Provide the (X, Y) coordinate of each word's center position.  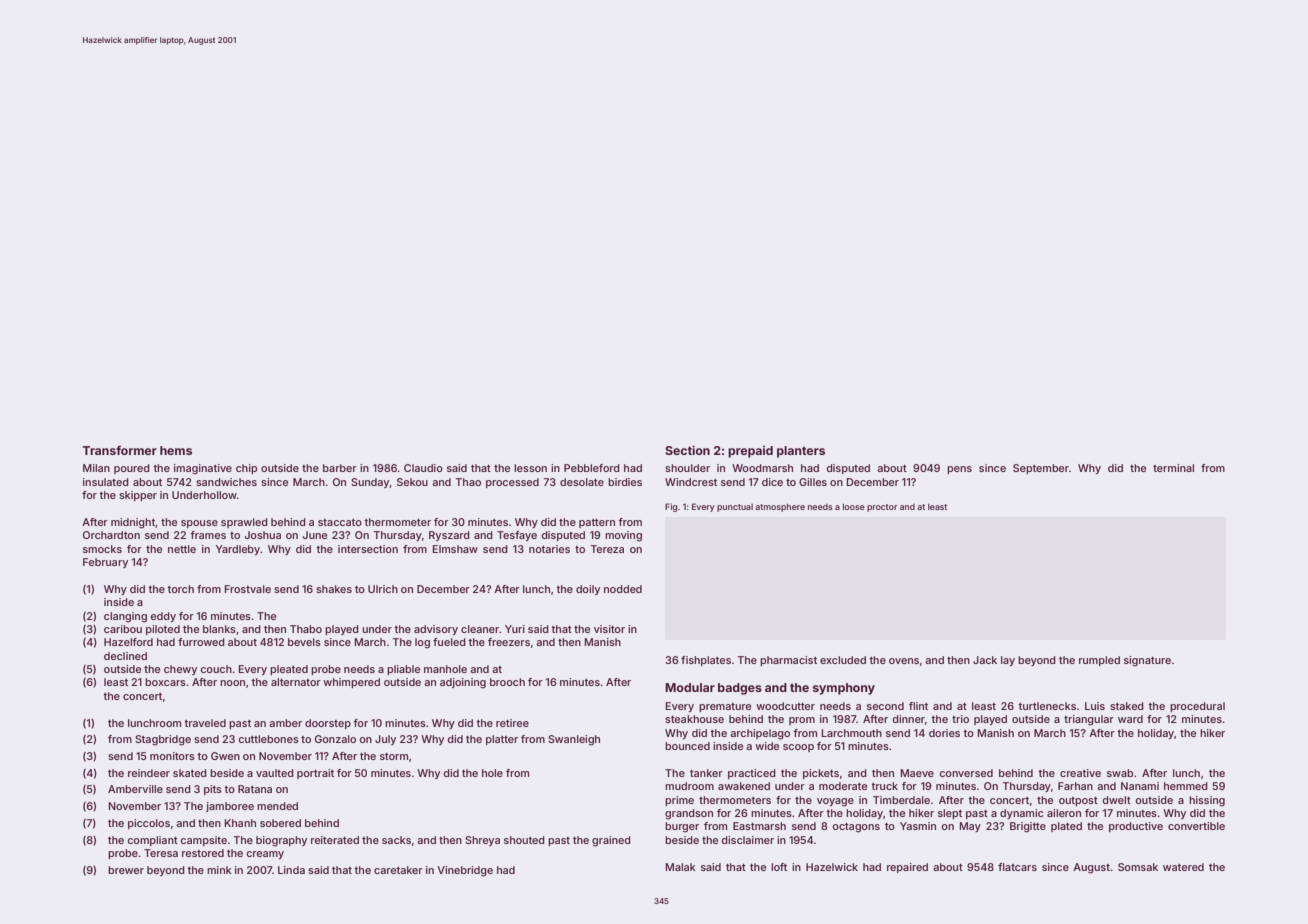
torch (180, 589)
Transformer (119, 450)
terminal (1173, 468)
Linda (291, 870)
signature (1147, 661)
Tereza (607, 549)
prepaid (750, 452)
